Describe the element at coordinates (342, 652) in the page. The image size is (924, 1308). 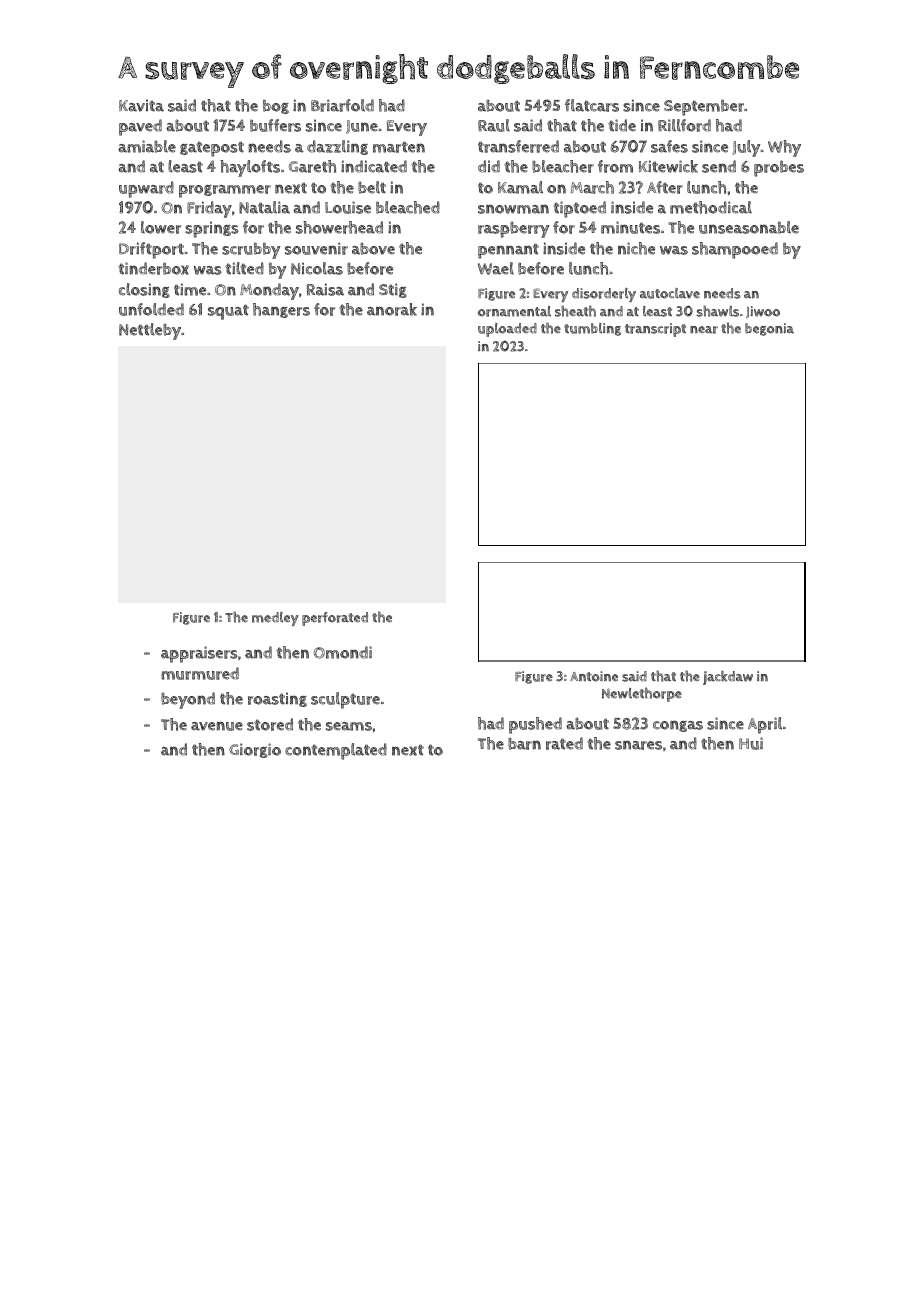
I see `Omondi` at that location.
